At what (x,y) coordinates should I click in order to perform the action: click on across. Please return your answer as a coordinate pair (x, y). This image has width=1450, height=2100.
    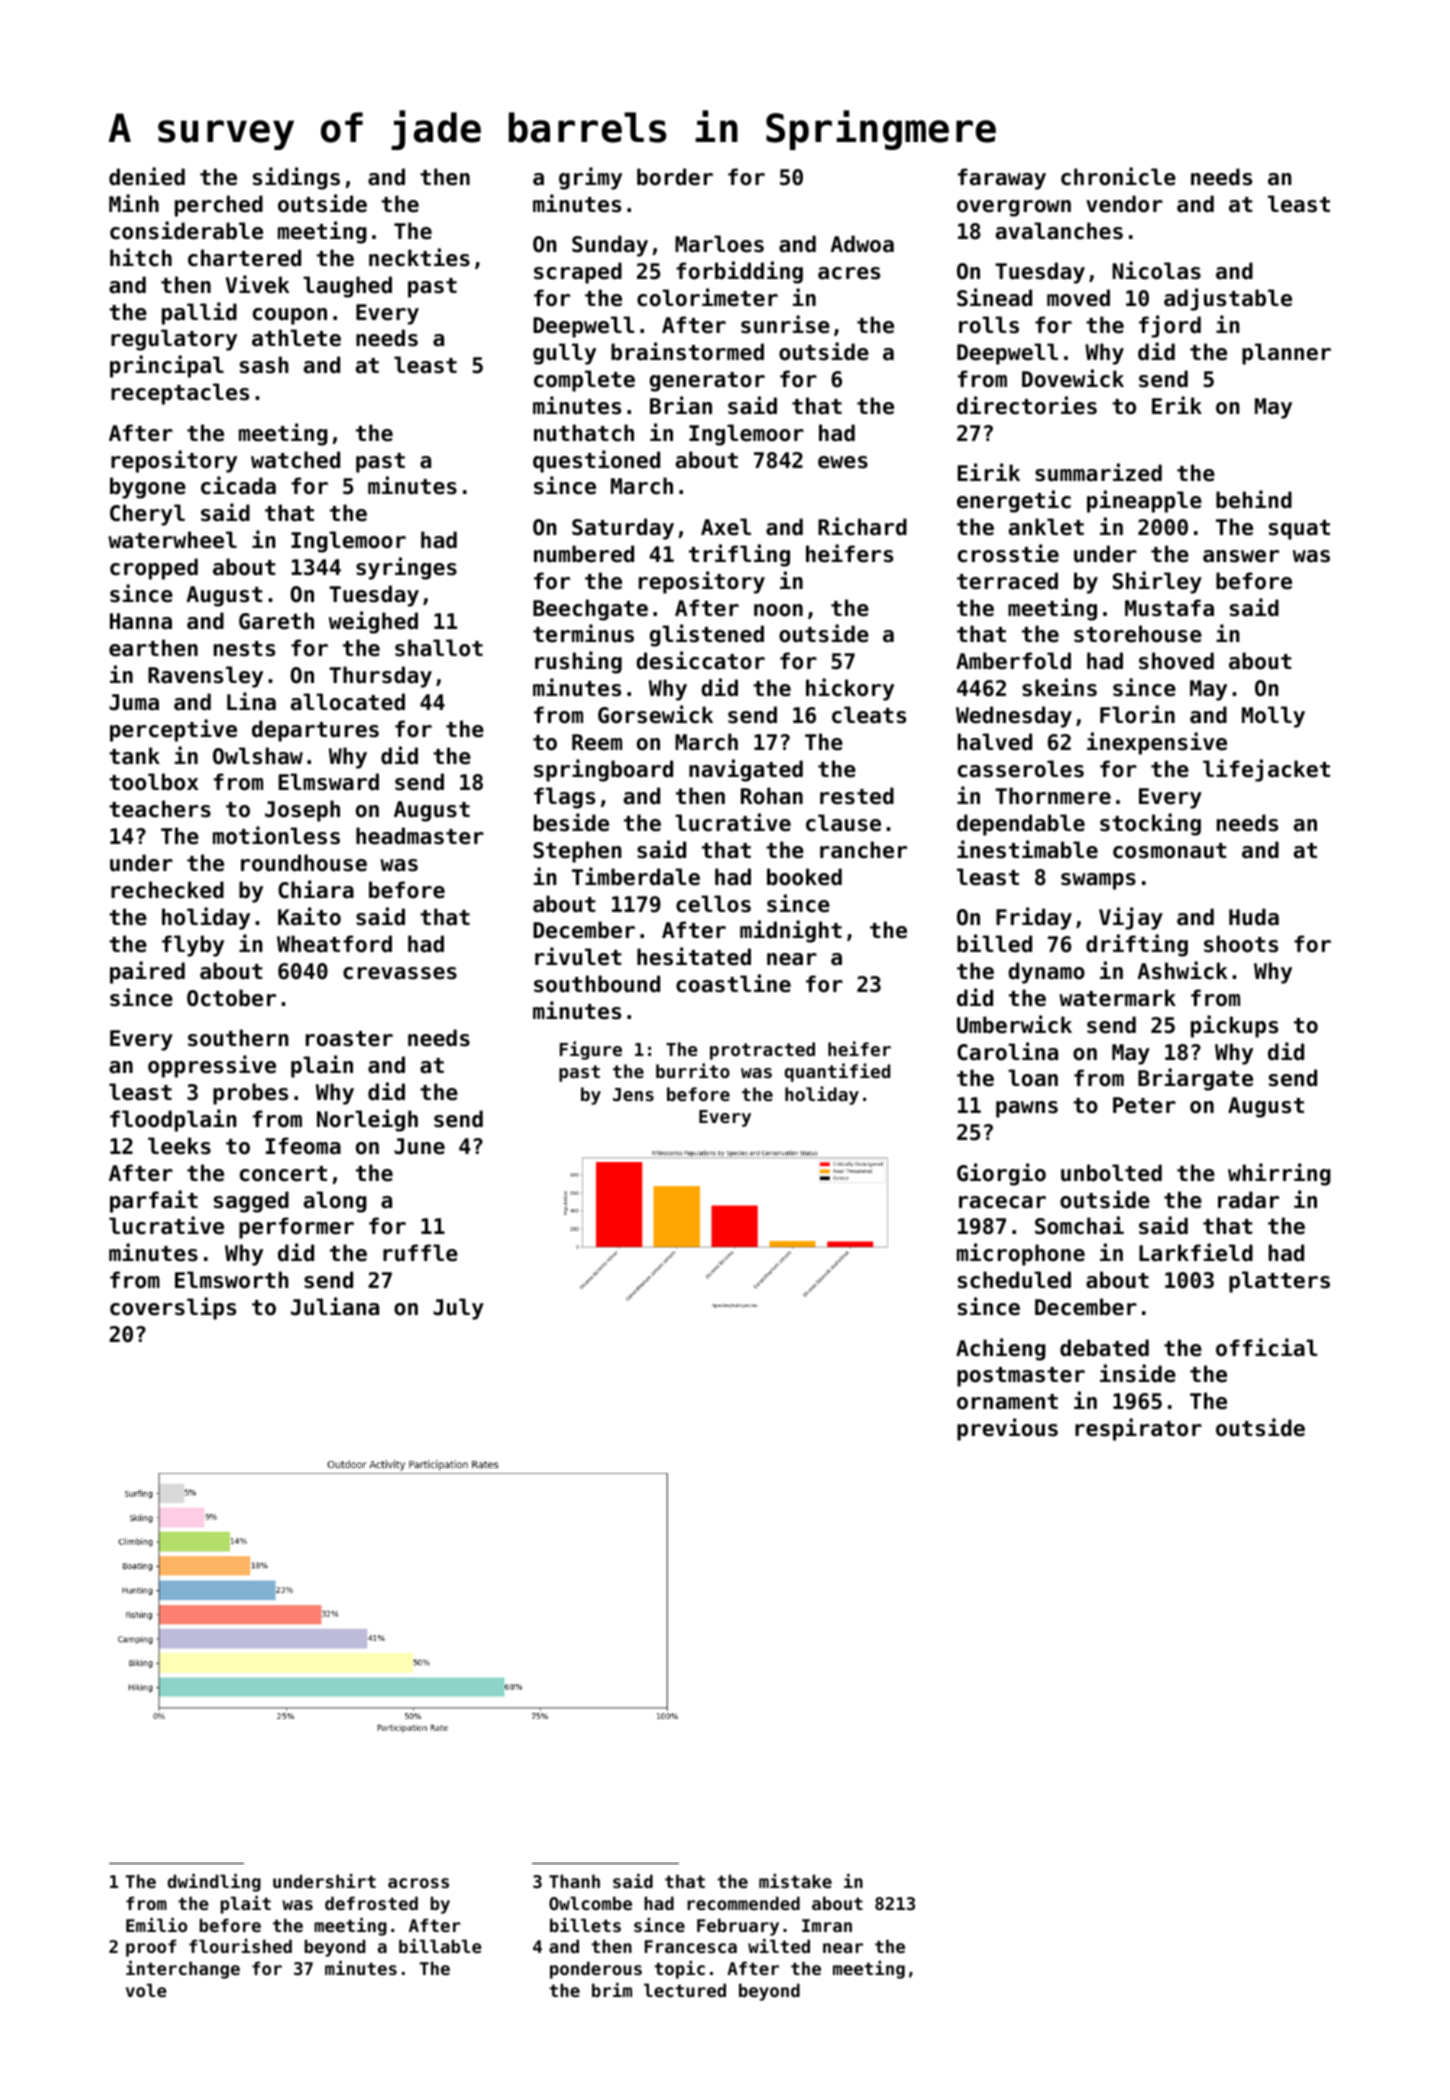
    Looking at the image, I should click on (418, 1883).
